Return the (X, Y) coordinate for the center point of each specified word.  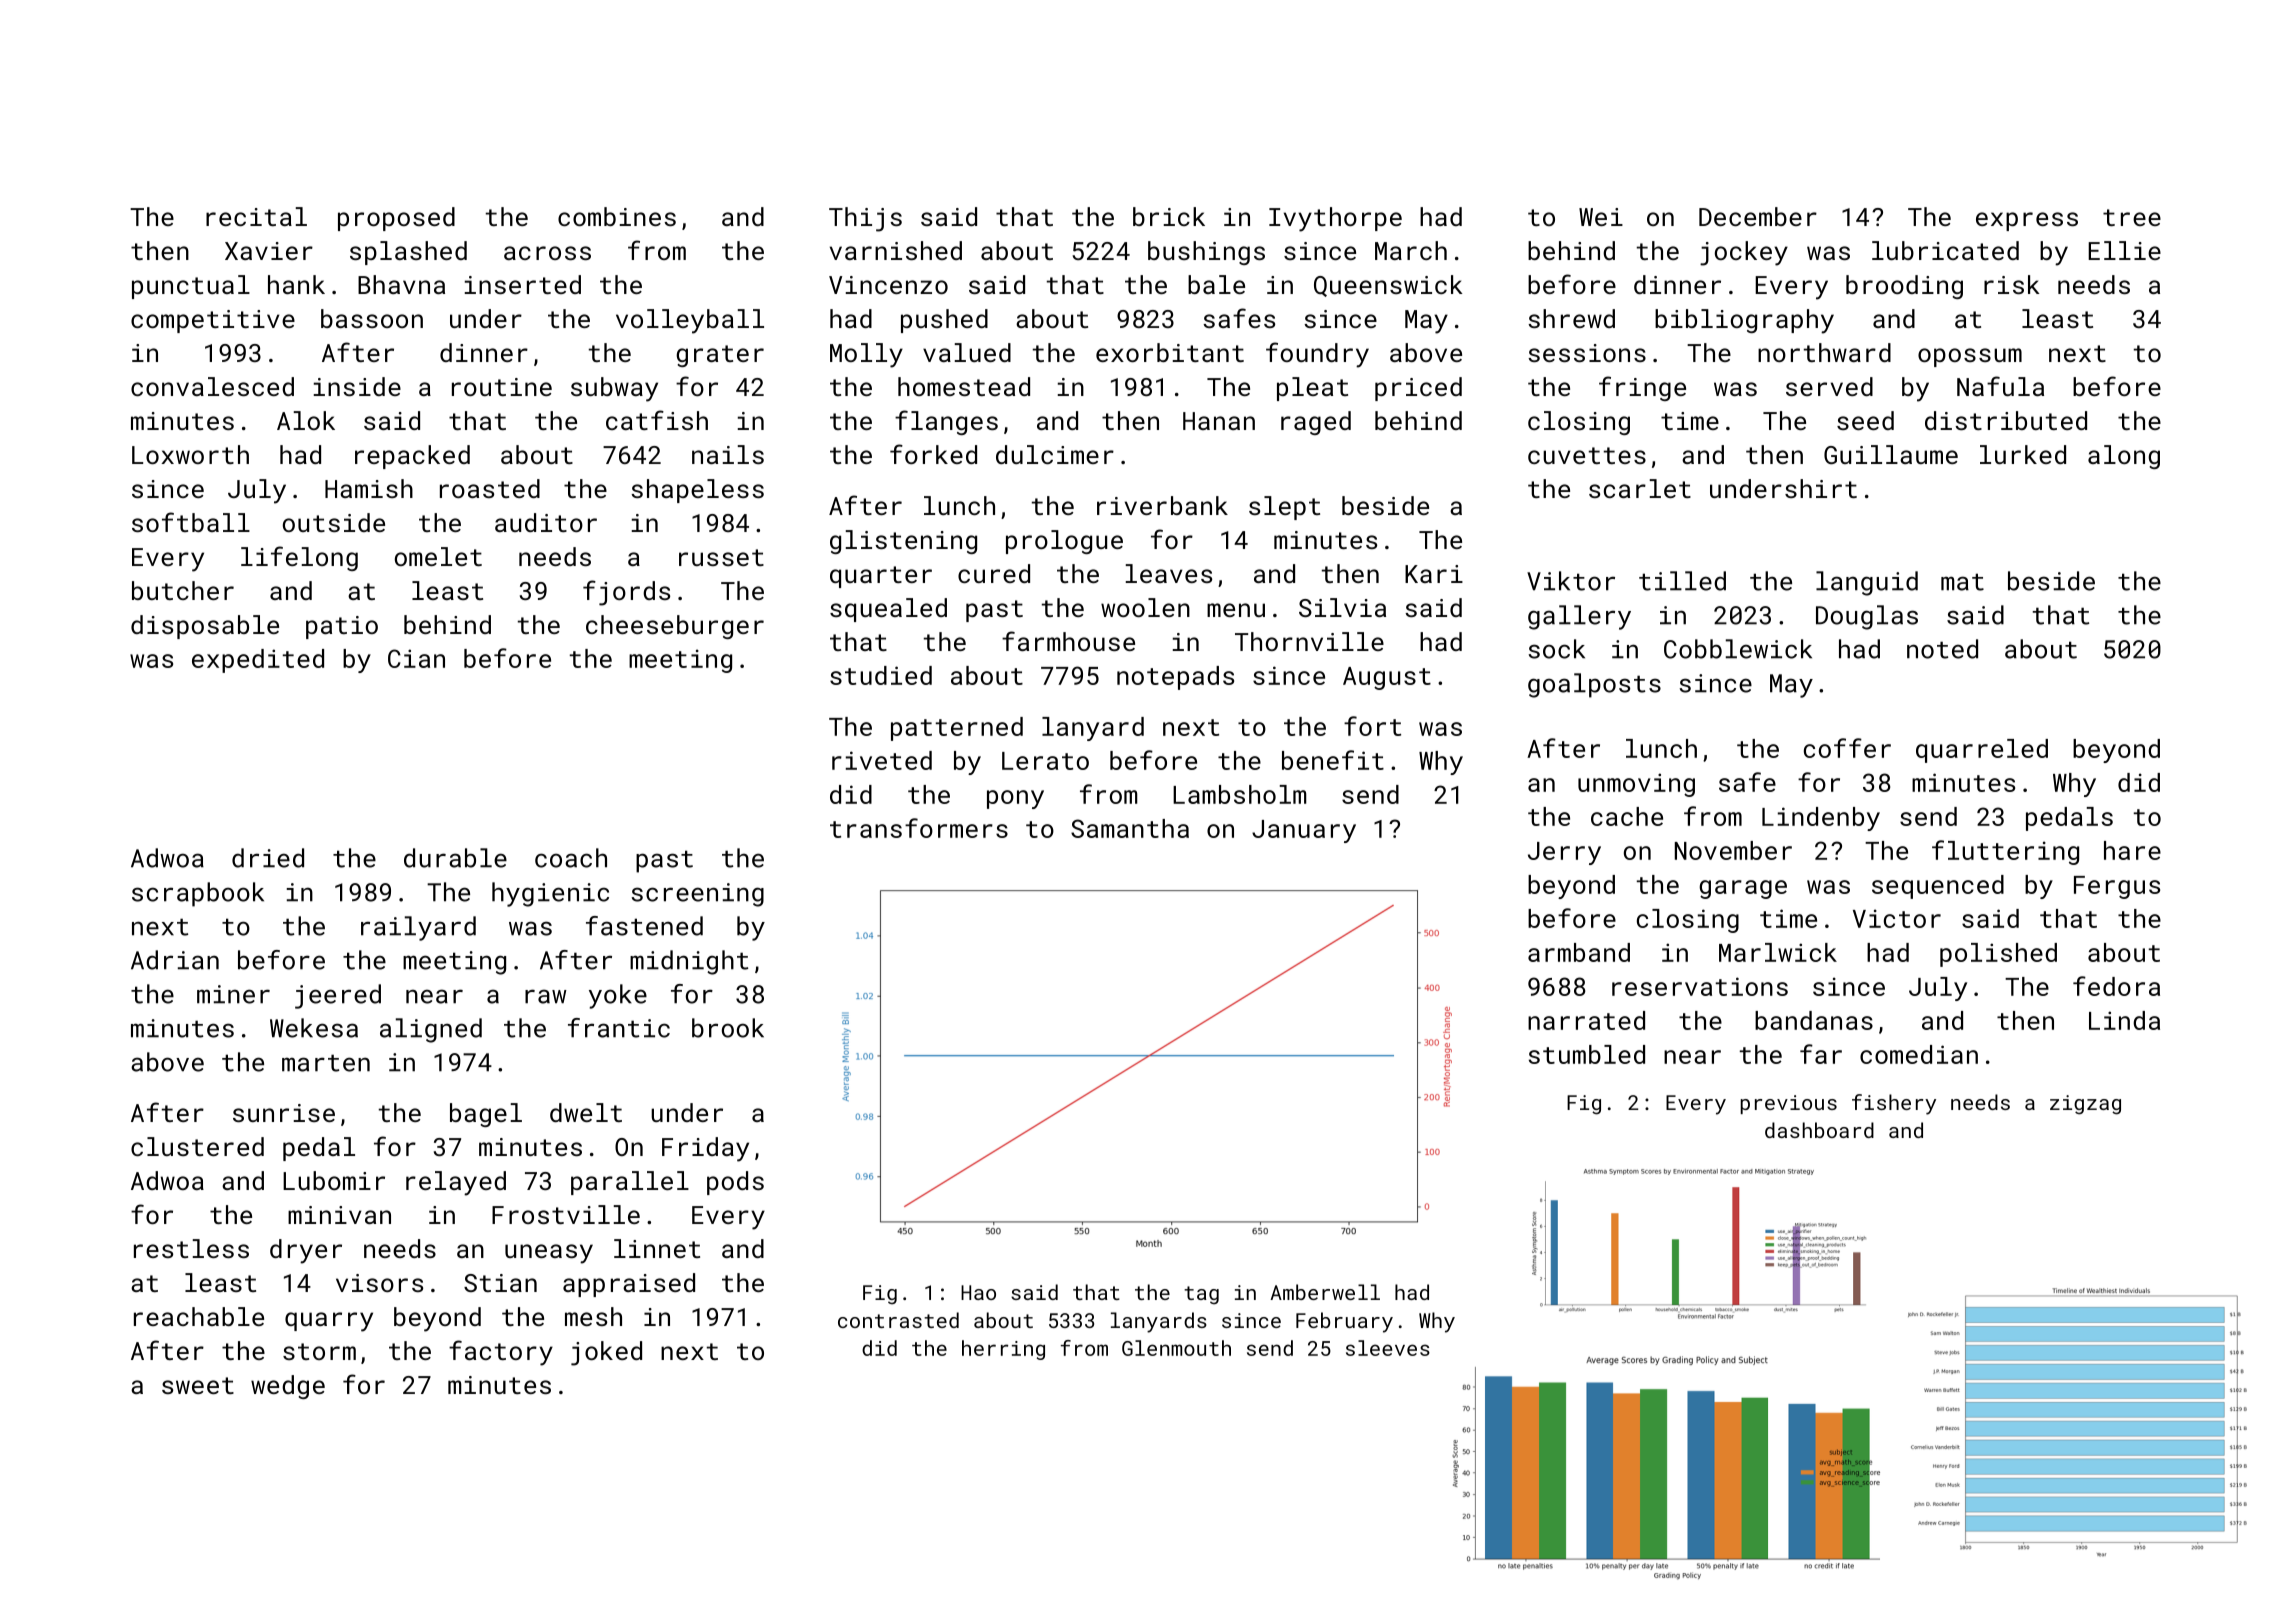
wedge (288, 1387)
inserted (523, 284)
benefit (1333, 760)
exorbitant (1170, 352)
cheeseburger (675, 627)
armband (1579, 952)
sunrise (284, 1113)
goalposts (1594, 685)
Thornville (1309, 641)
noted (1942, 649)
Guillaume (1891, 454)
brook (728, 1028)
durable (455, 858)
